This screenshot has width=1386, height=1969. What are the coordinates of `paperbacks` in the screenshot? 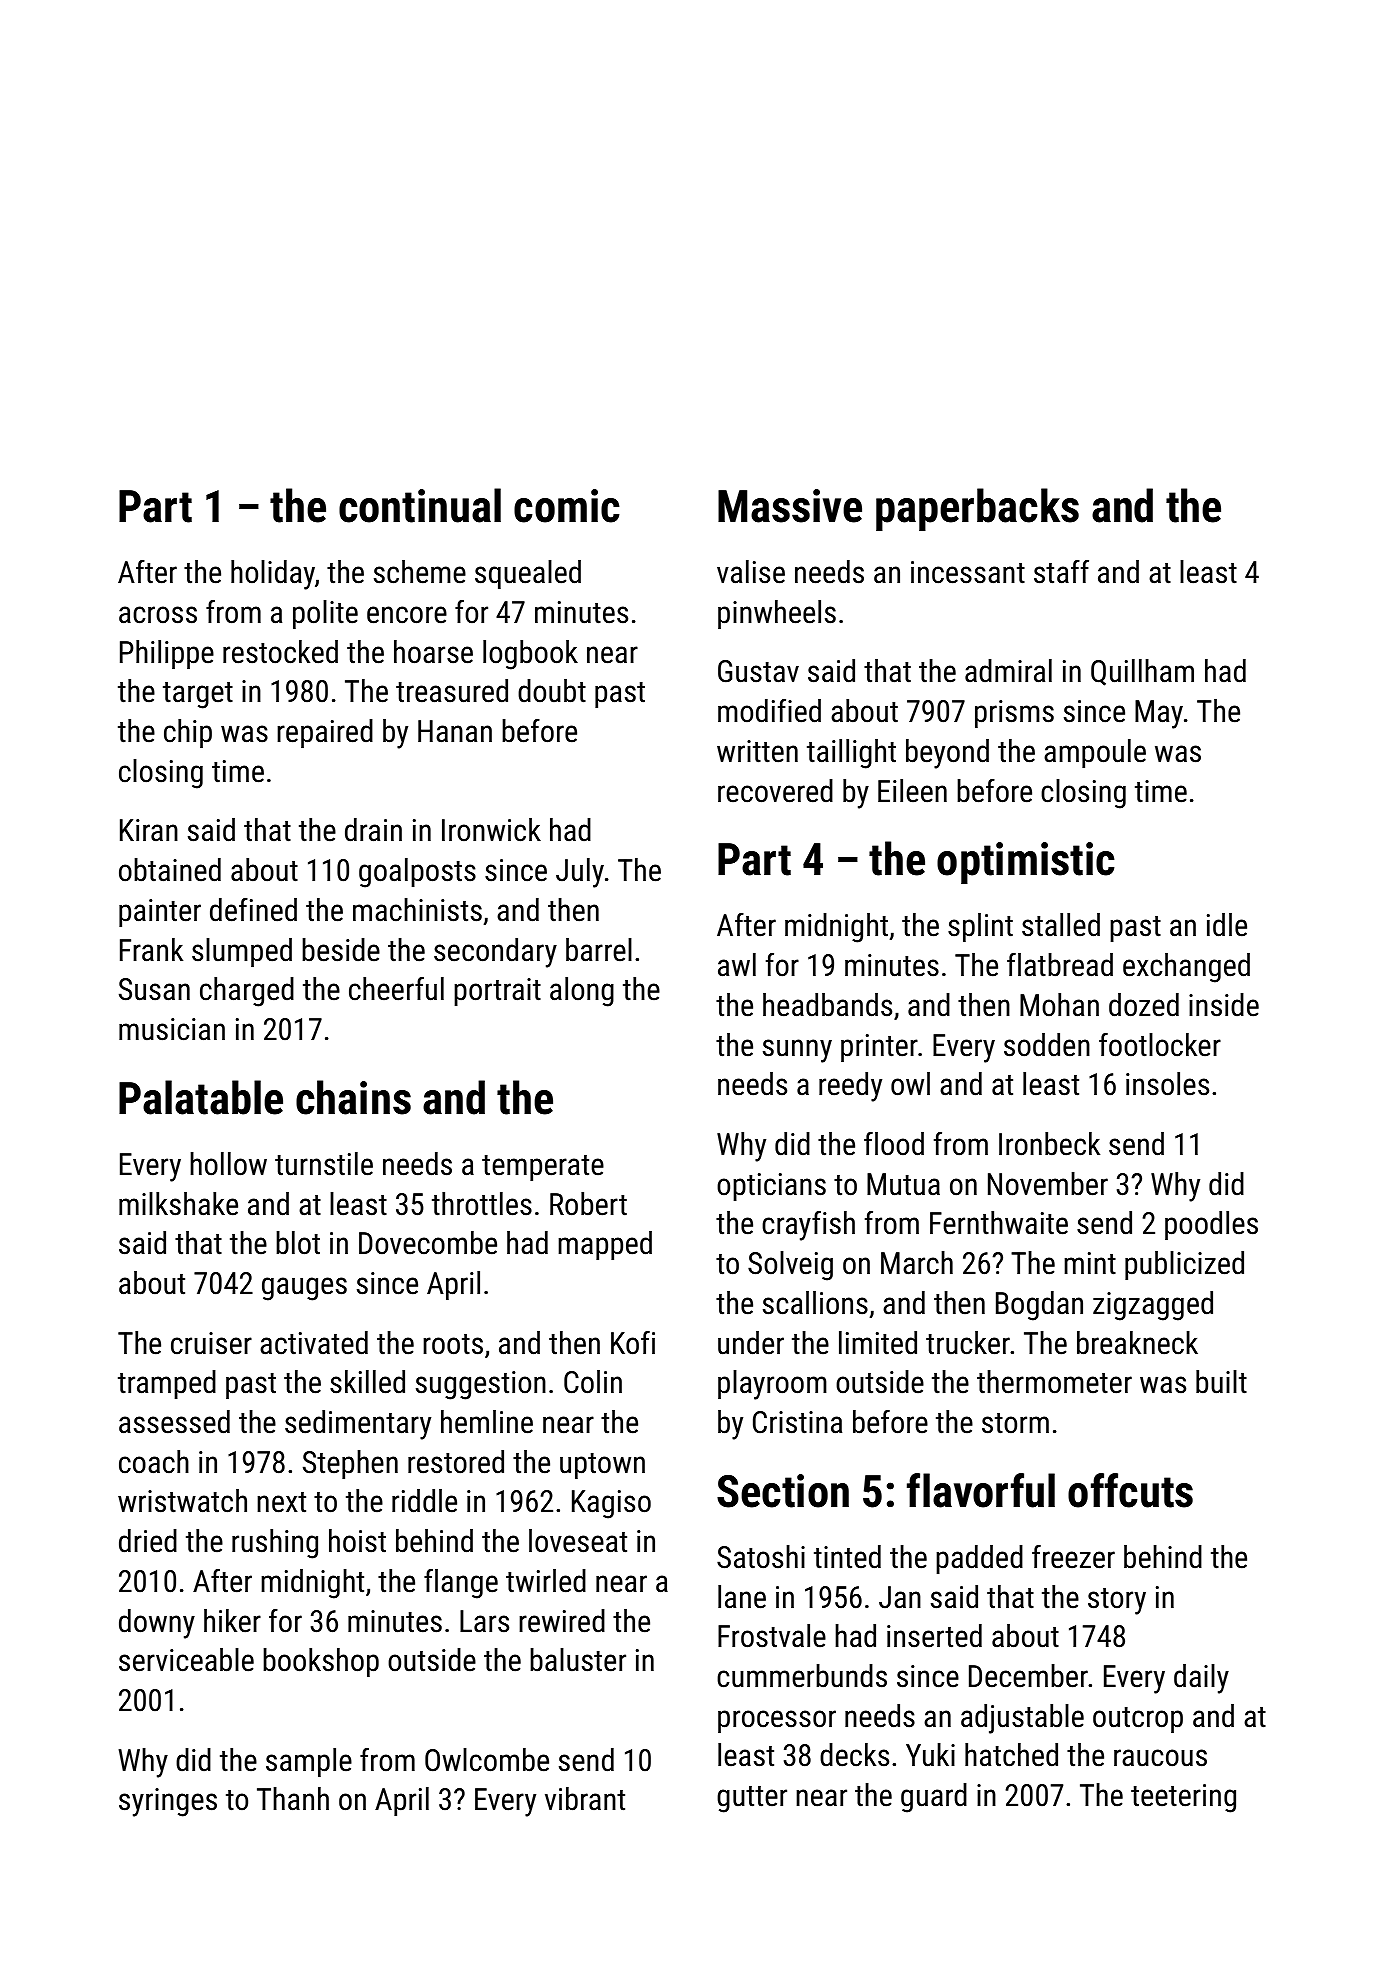 It's located at (977, 509).
